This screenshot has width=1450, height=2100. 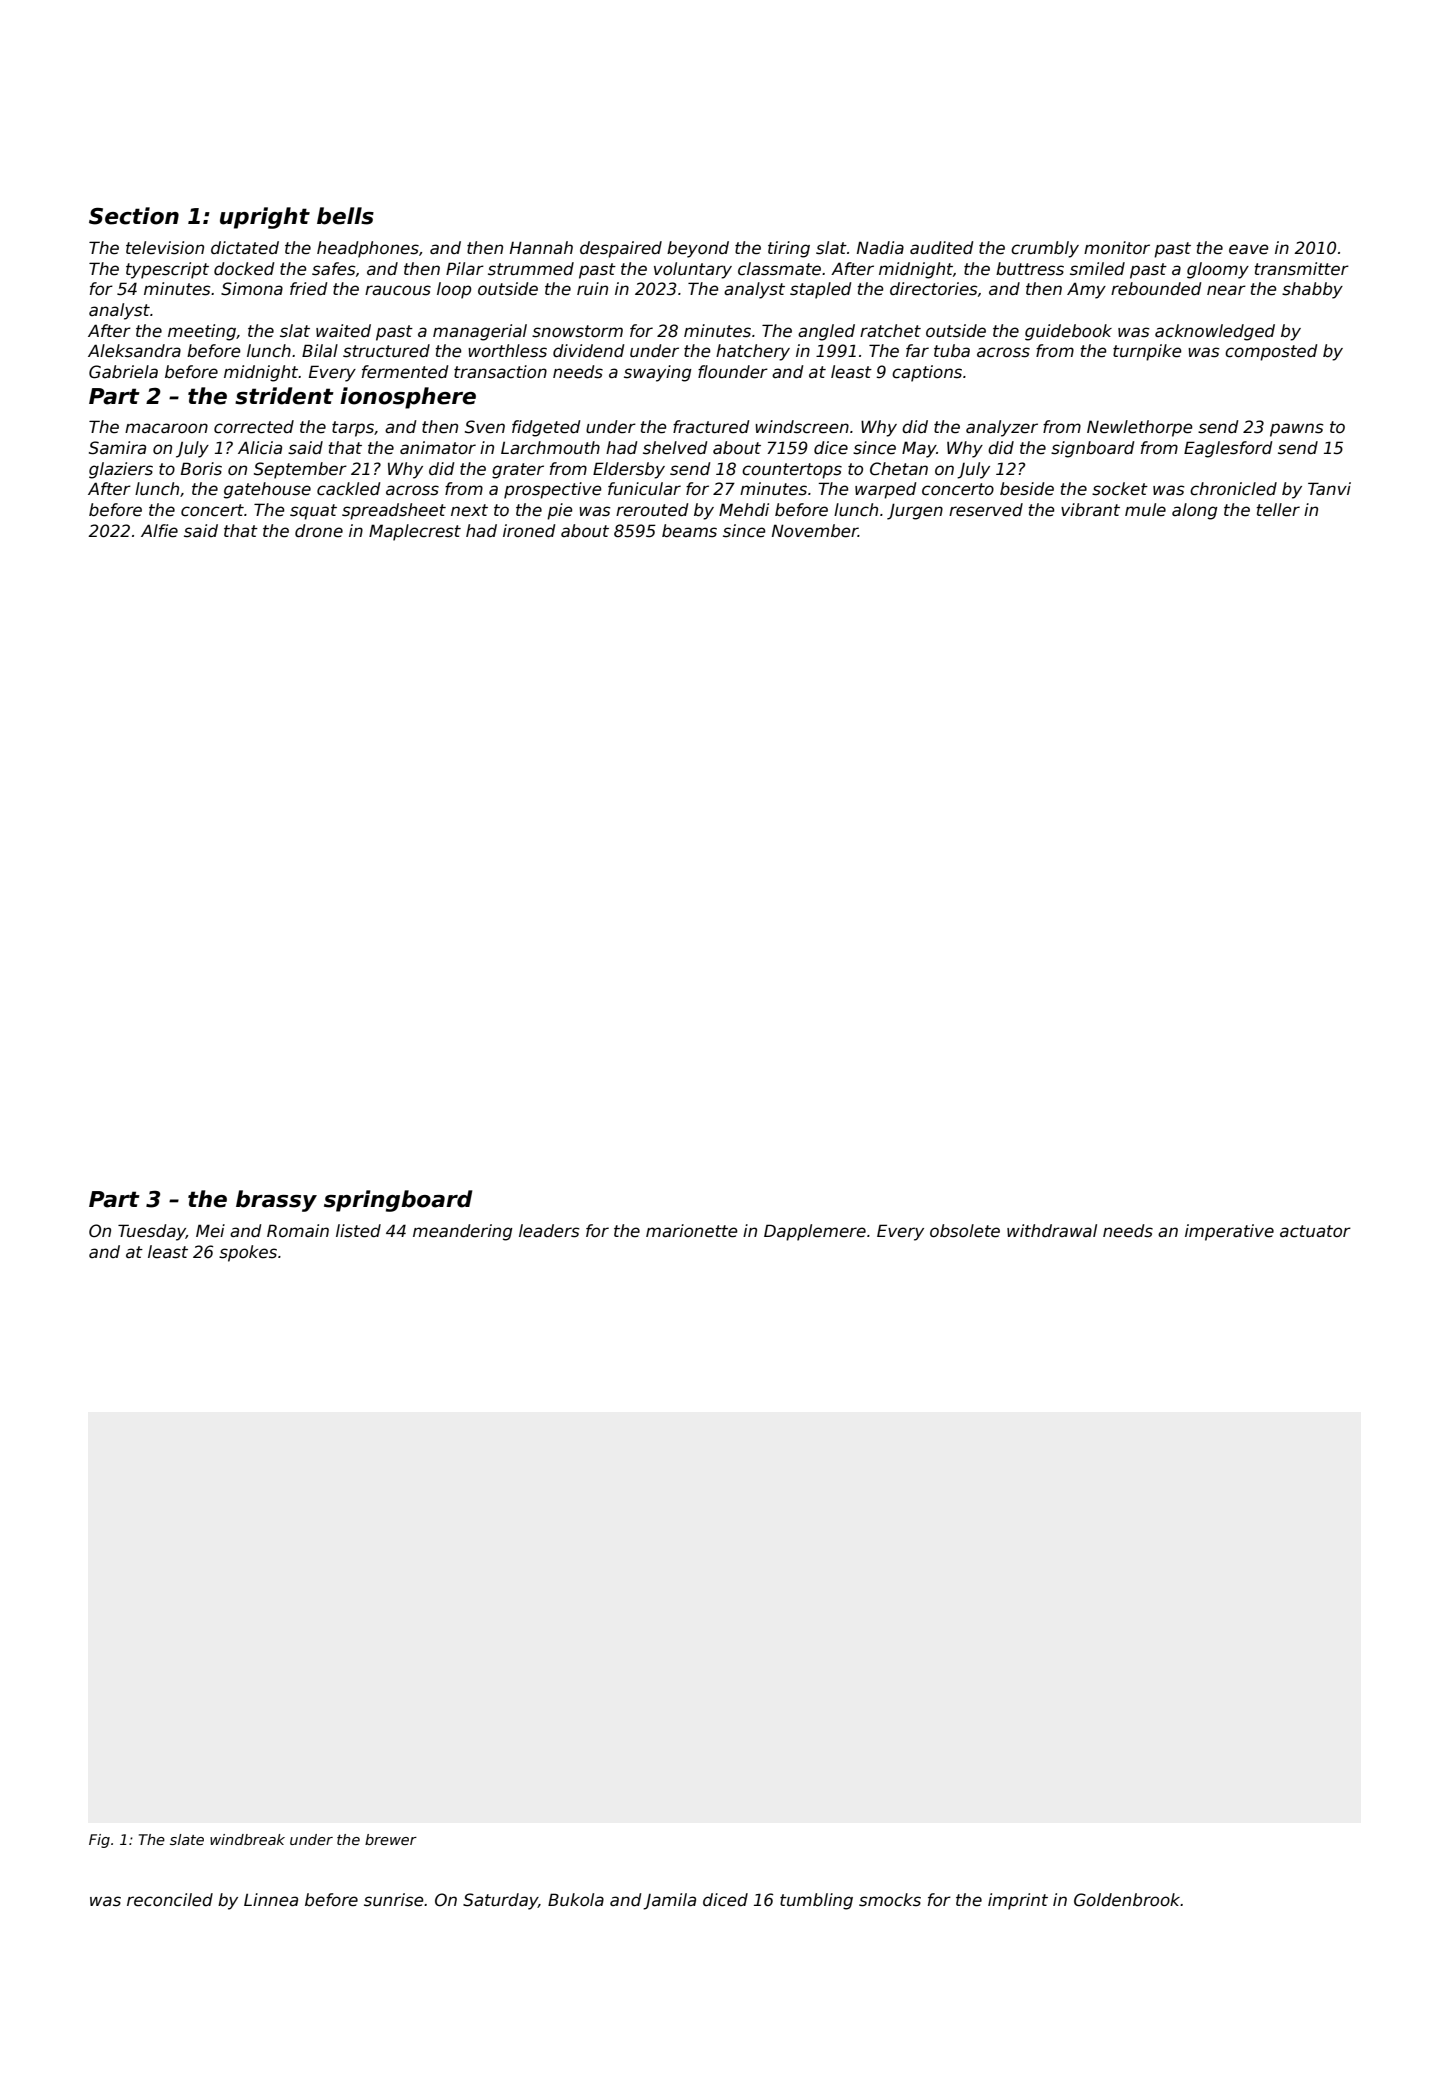 What do you see at coordinates (789, 249) in the screenshot?
I see `tiring` at bounding box center [789, 249].
